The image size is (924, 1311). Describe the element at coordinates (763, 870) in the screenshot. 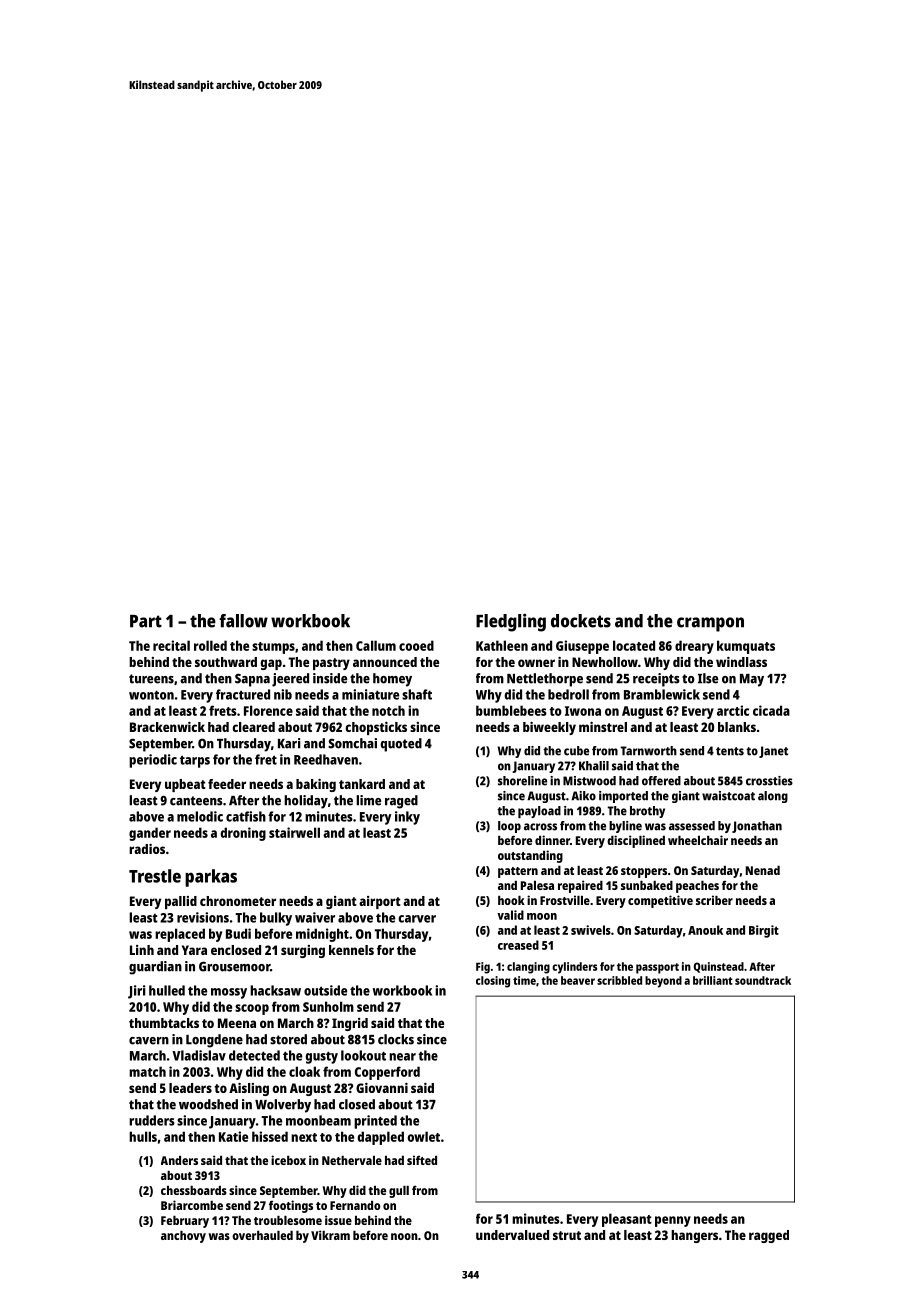

I see `Nenad` at that location.
